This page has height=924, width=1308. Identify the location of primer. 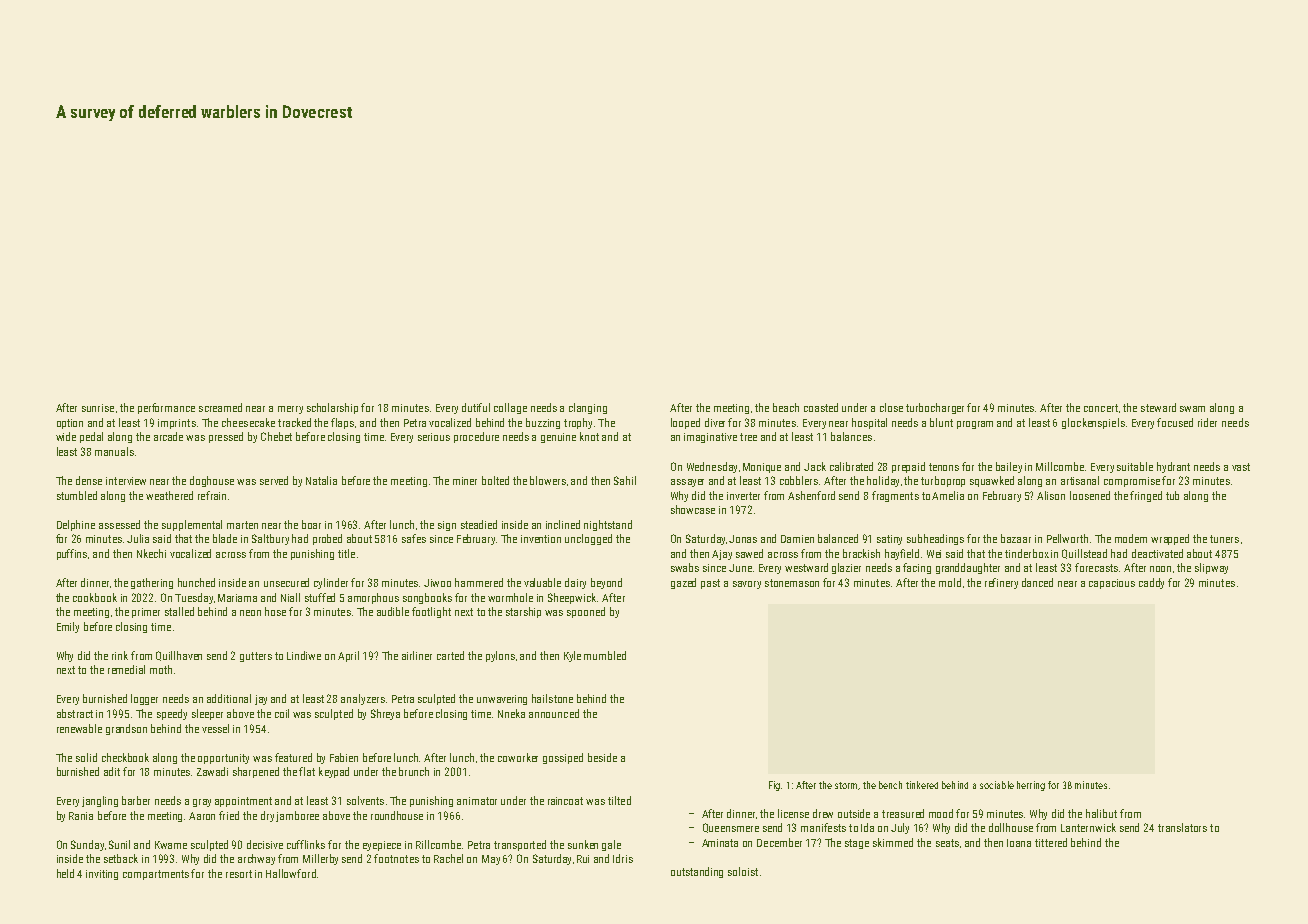
(146, 613).
